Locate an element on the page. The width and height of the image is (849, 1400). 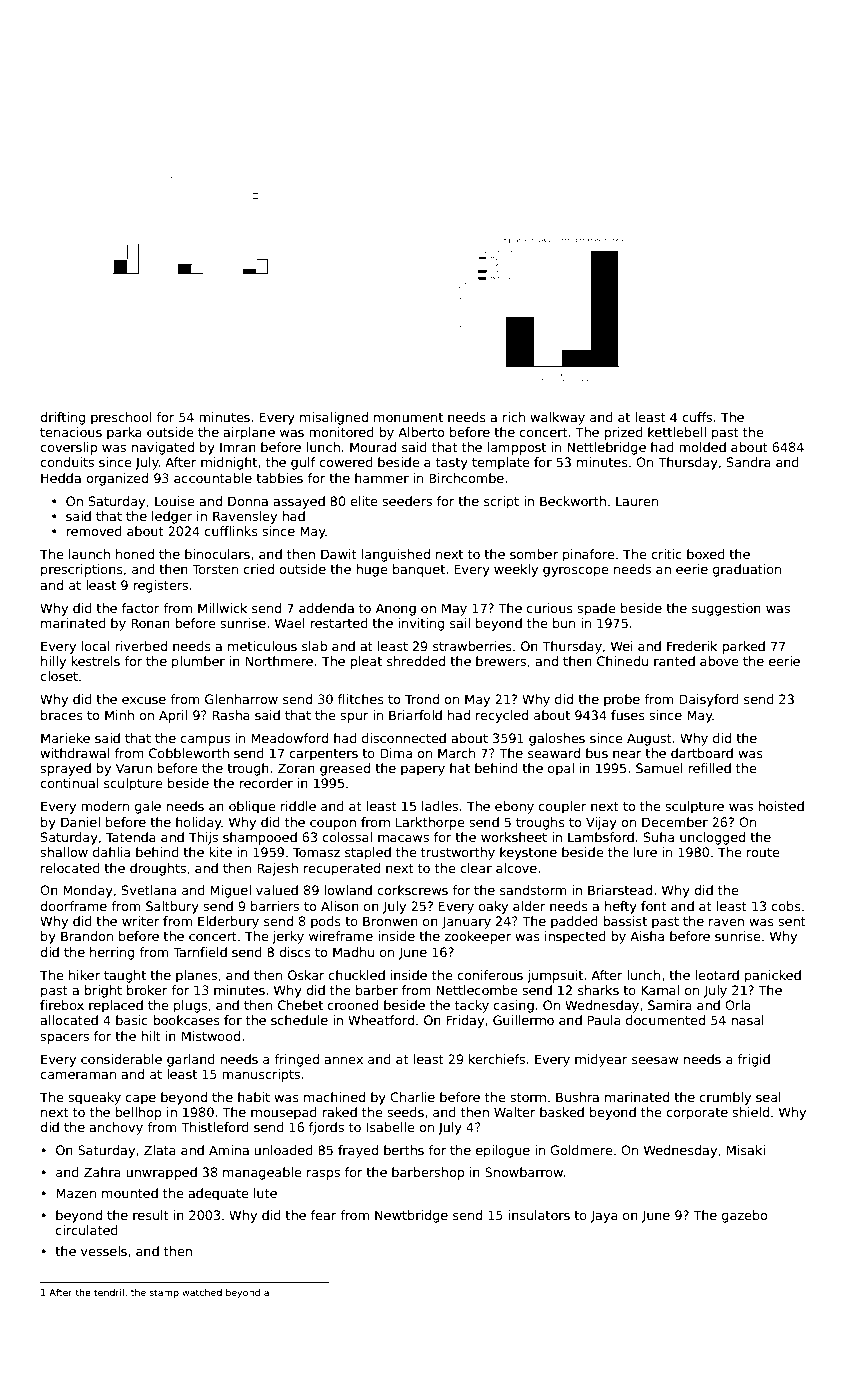
preschool is located at coordinates (121, 418).
